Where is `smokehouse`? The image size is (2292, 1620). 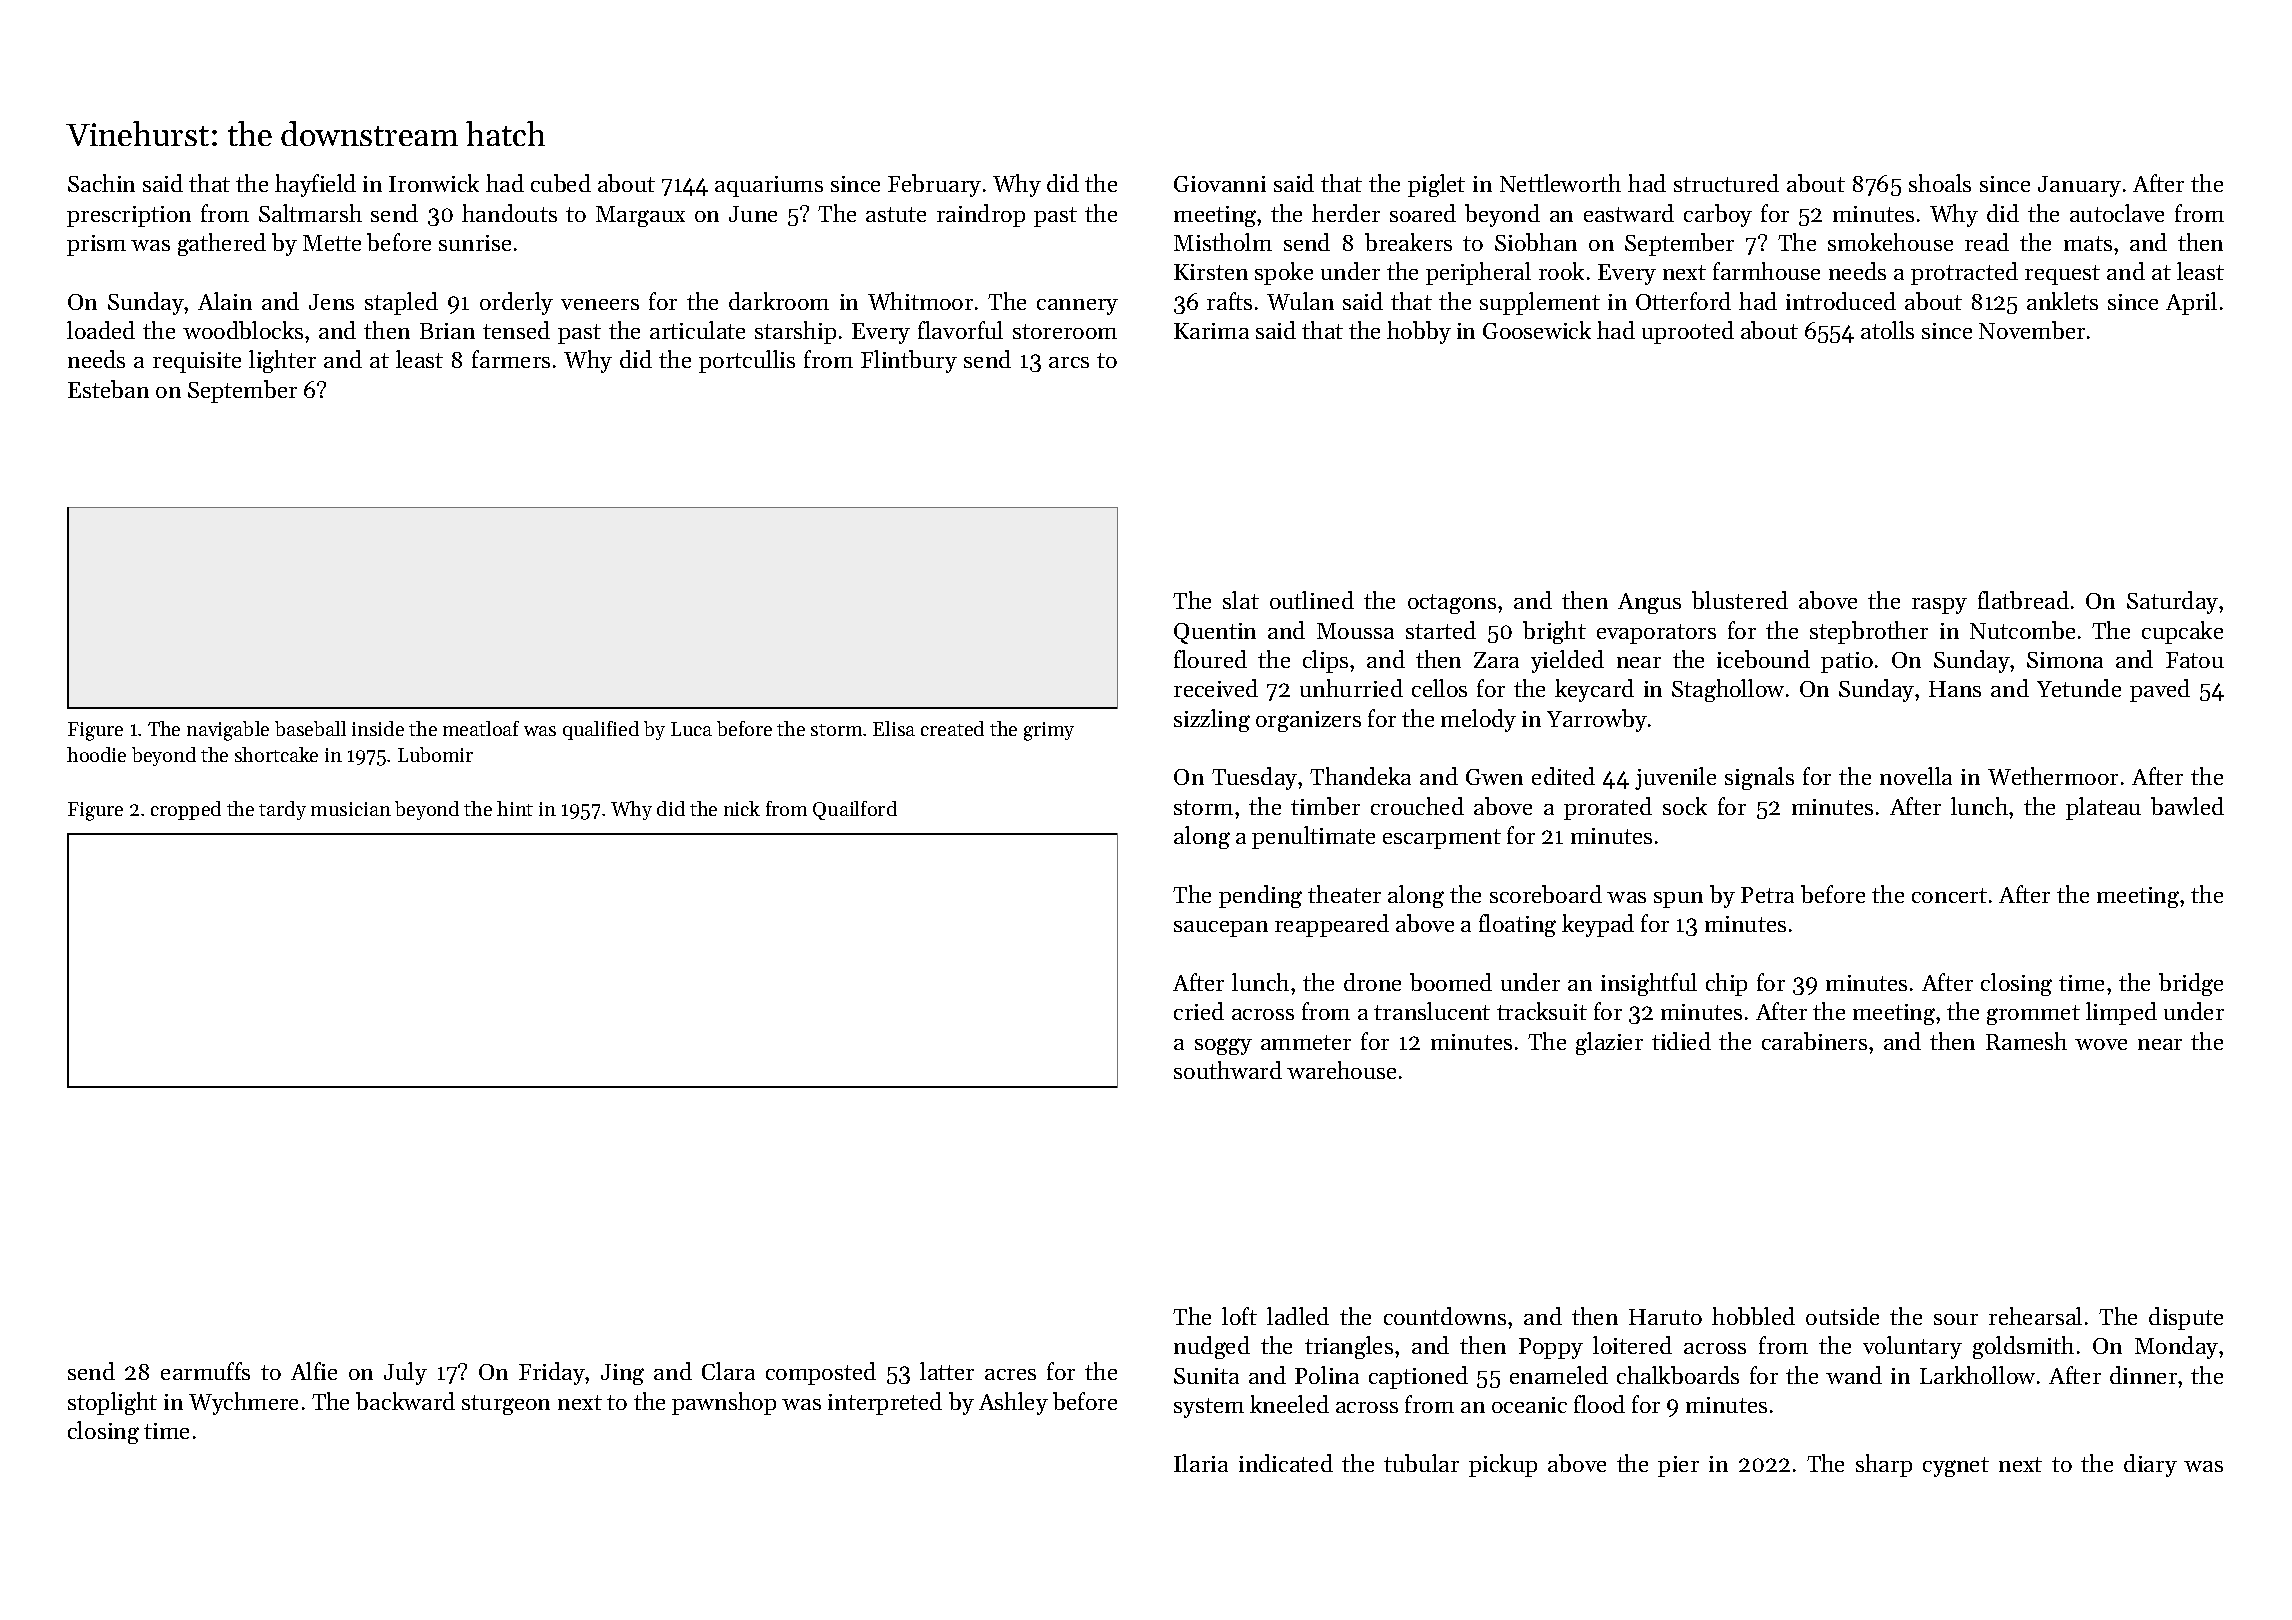
smokehouse is located at coordinates (1890, 242).
